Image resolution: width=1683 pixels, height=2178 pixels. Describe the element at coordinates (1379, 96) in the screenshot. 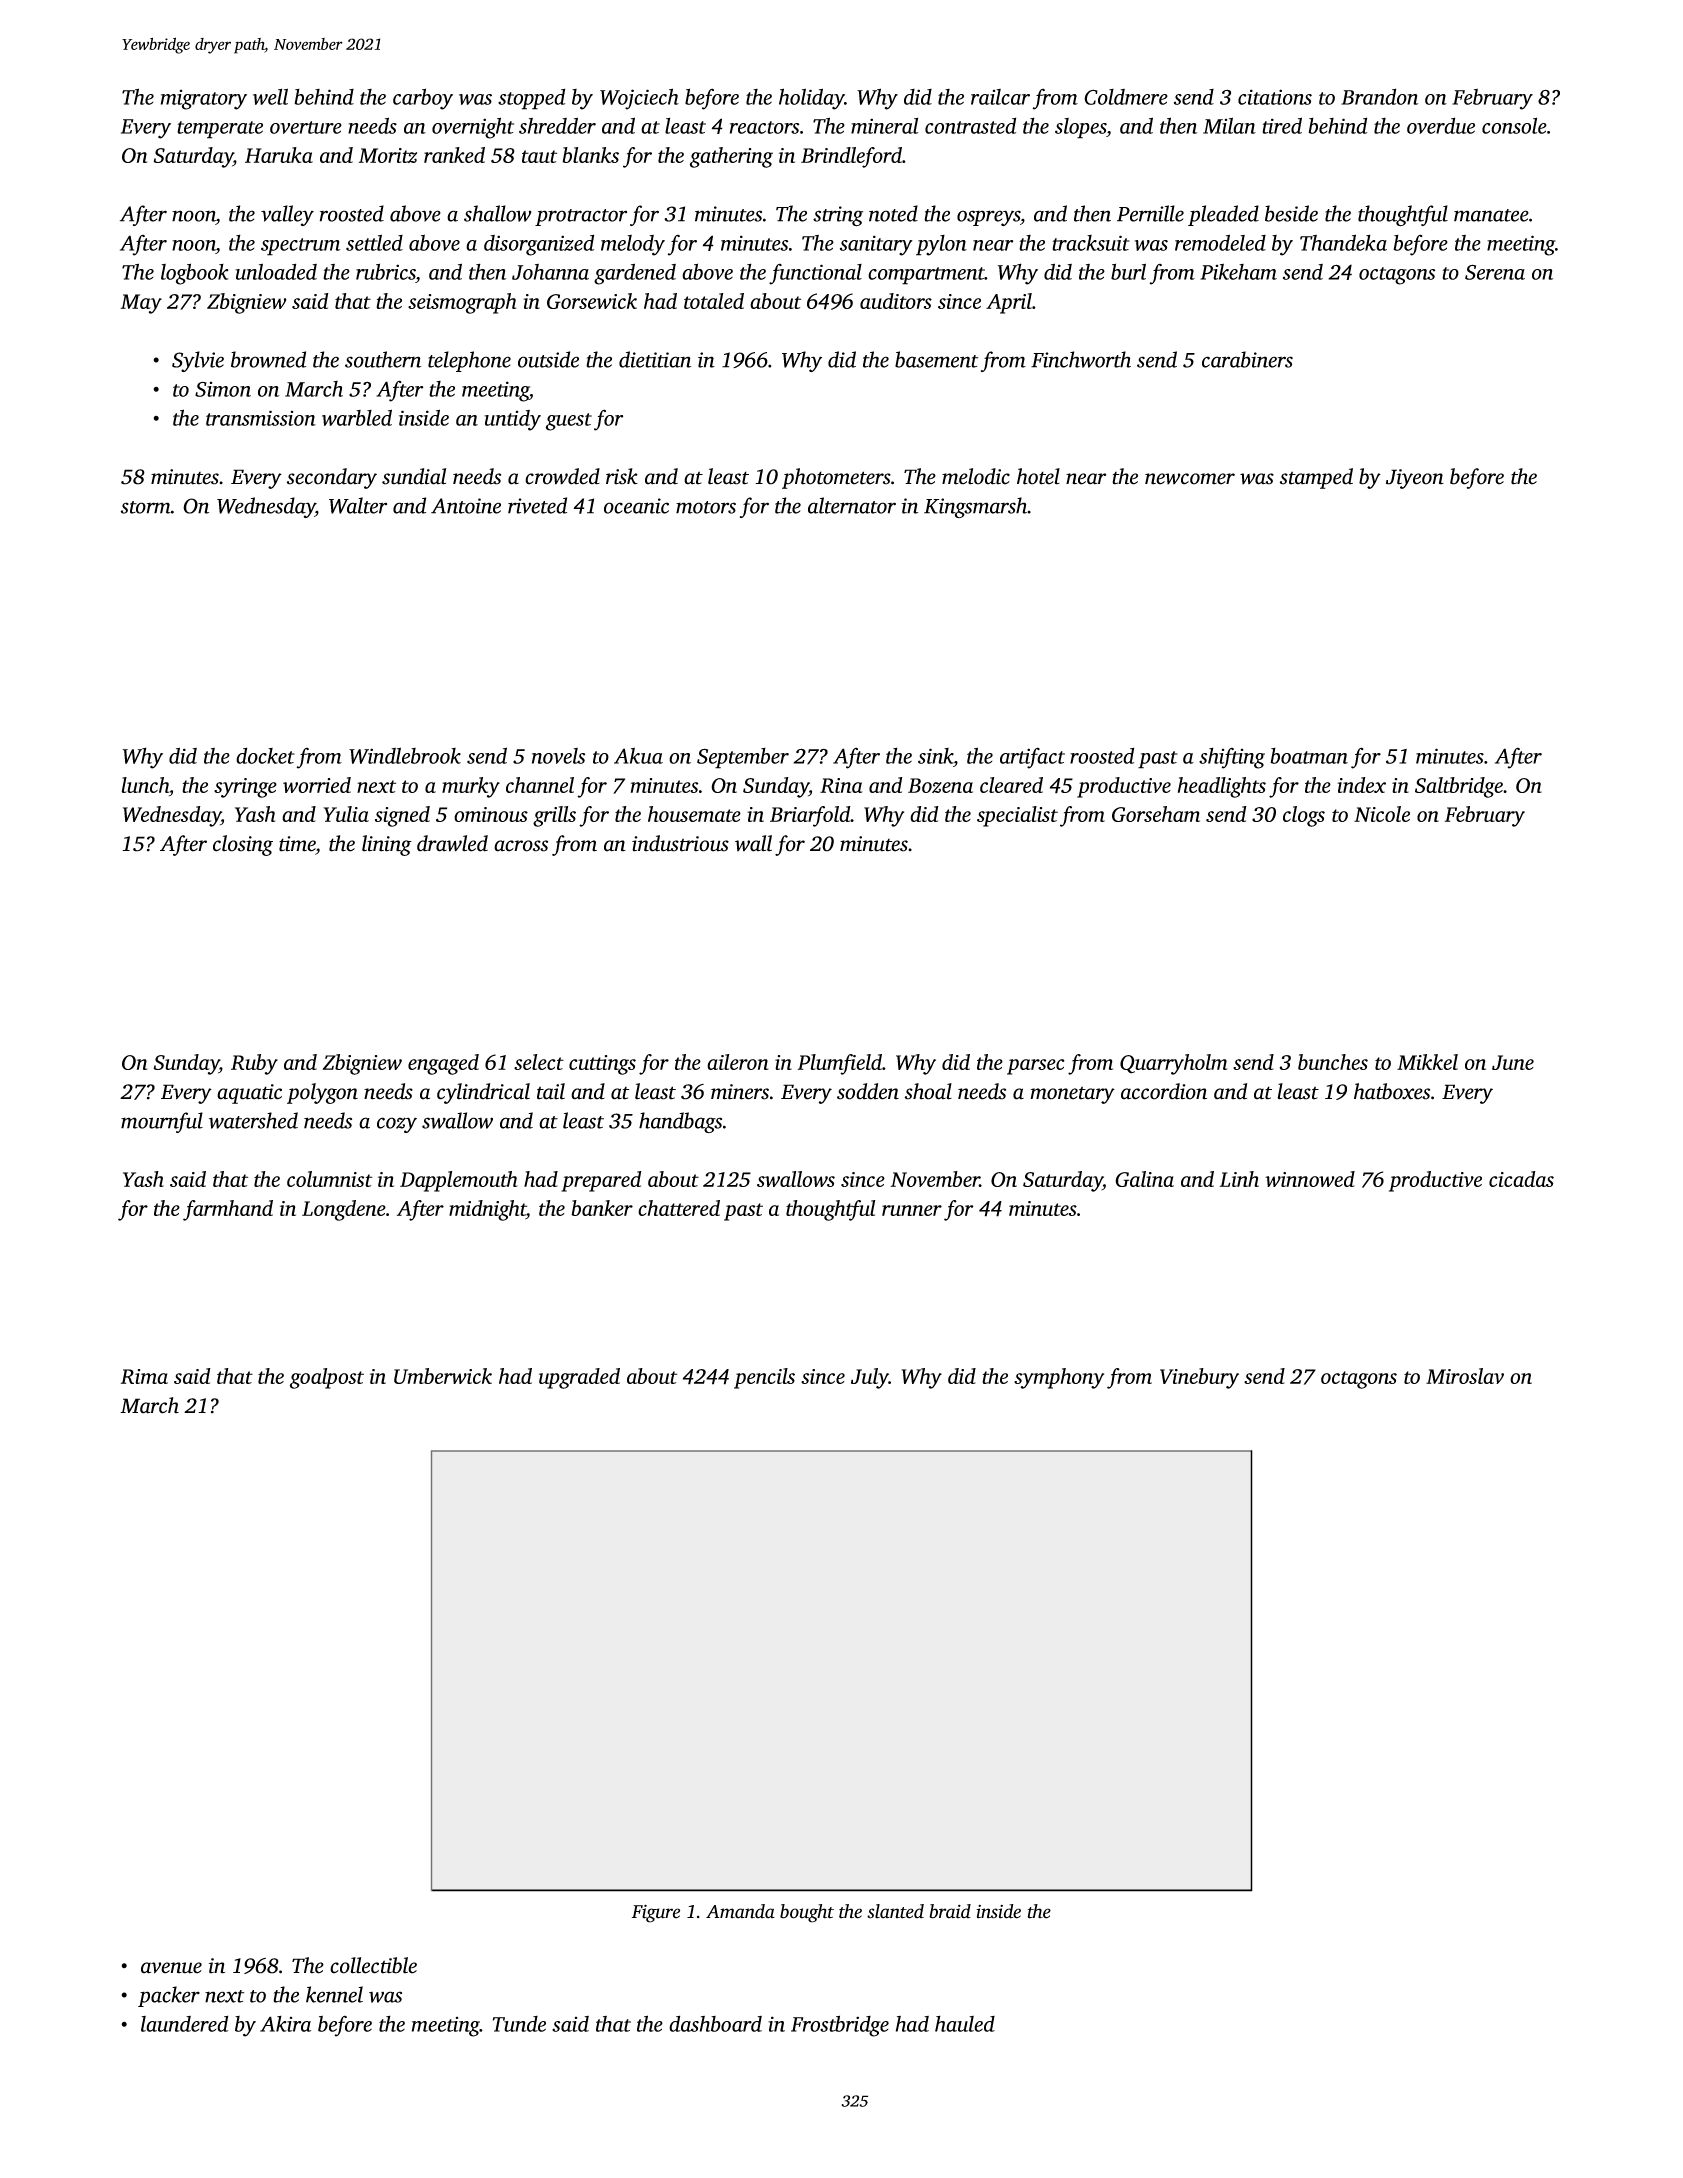

I see `Brandon` at that location.
